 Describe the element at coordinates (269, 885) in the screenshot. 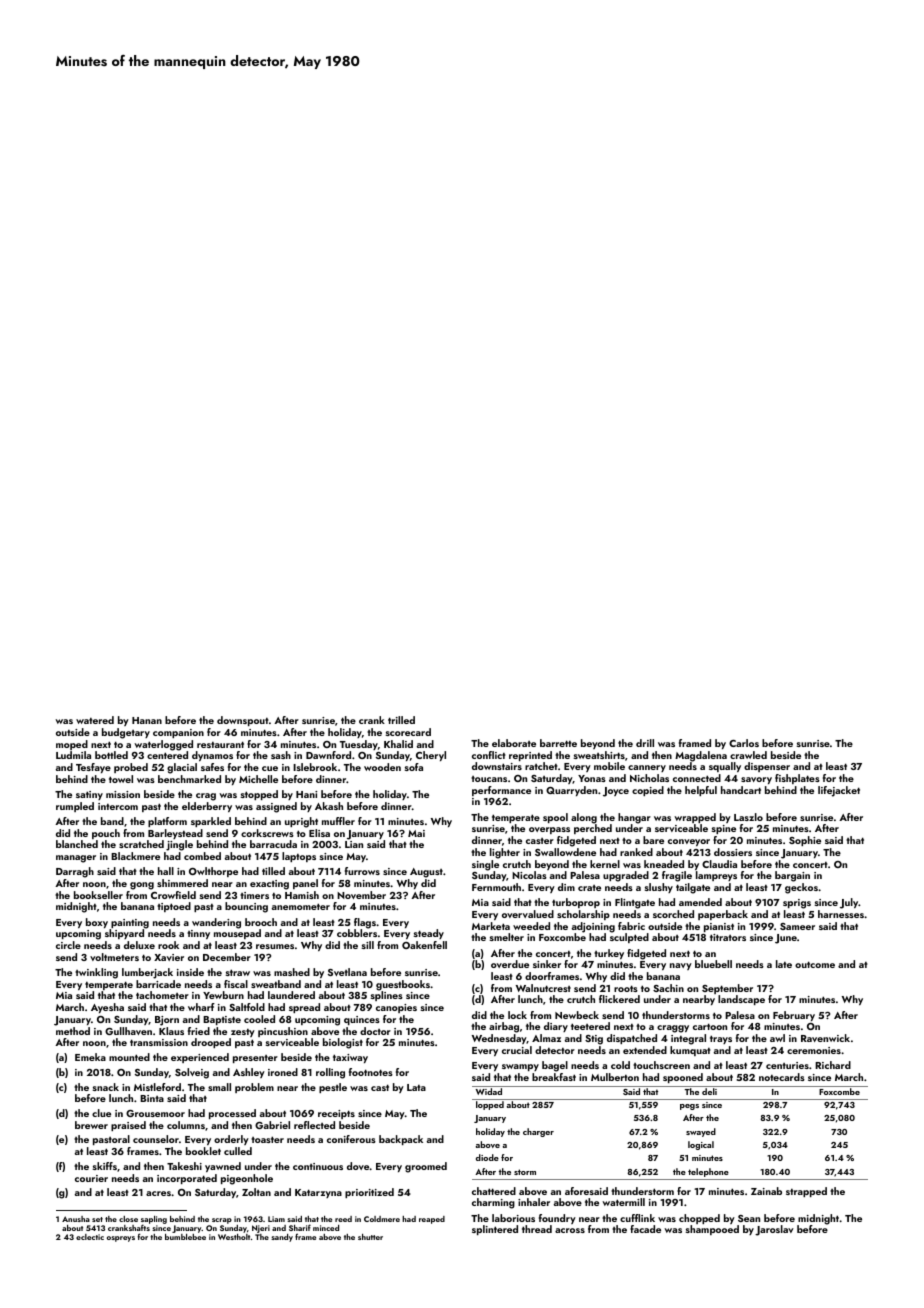

I see `exacting` at that location.
